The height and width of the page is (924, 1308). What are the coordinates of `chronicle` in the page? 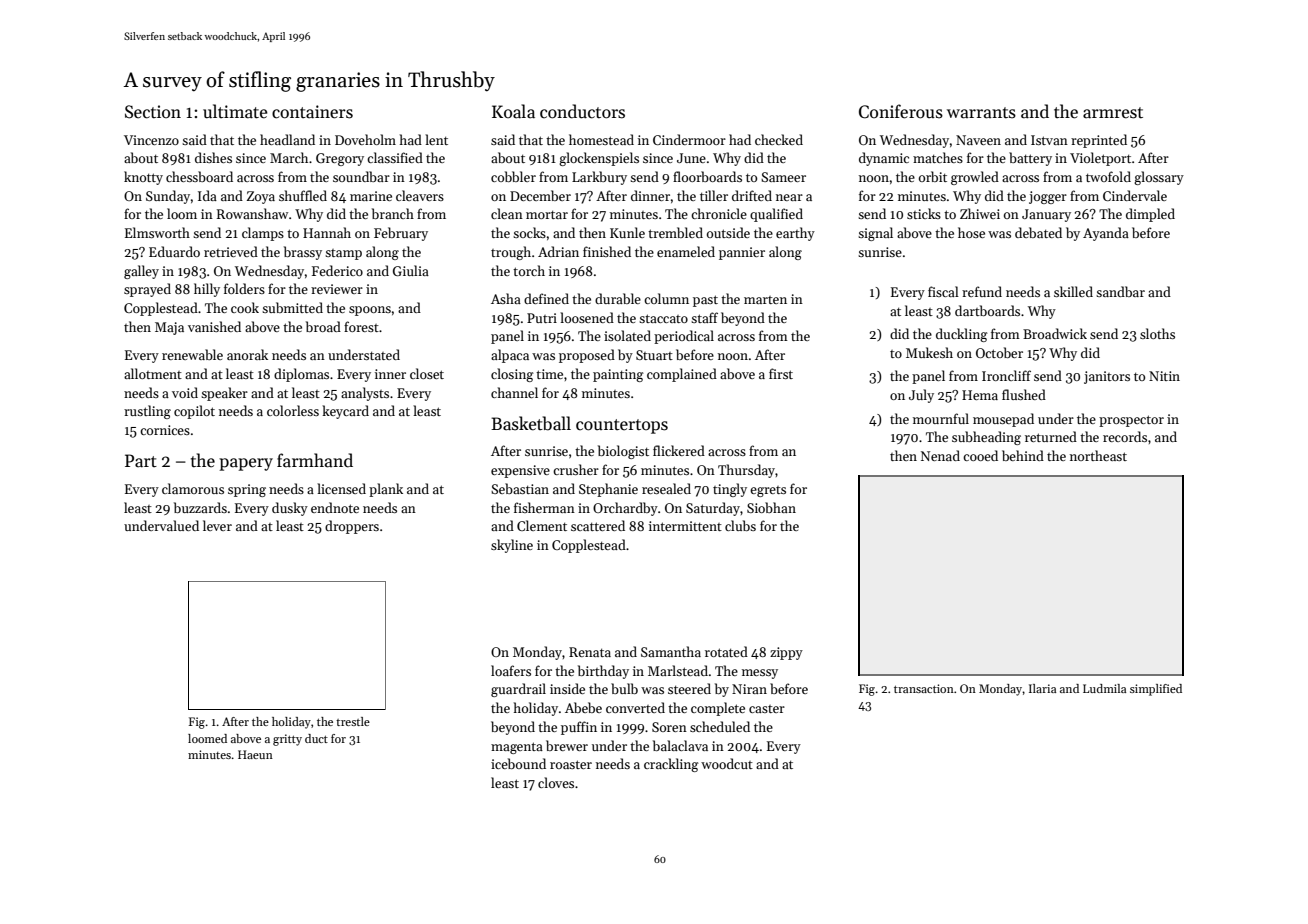 It's located at (719, 213).
